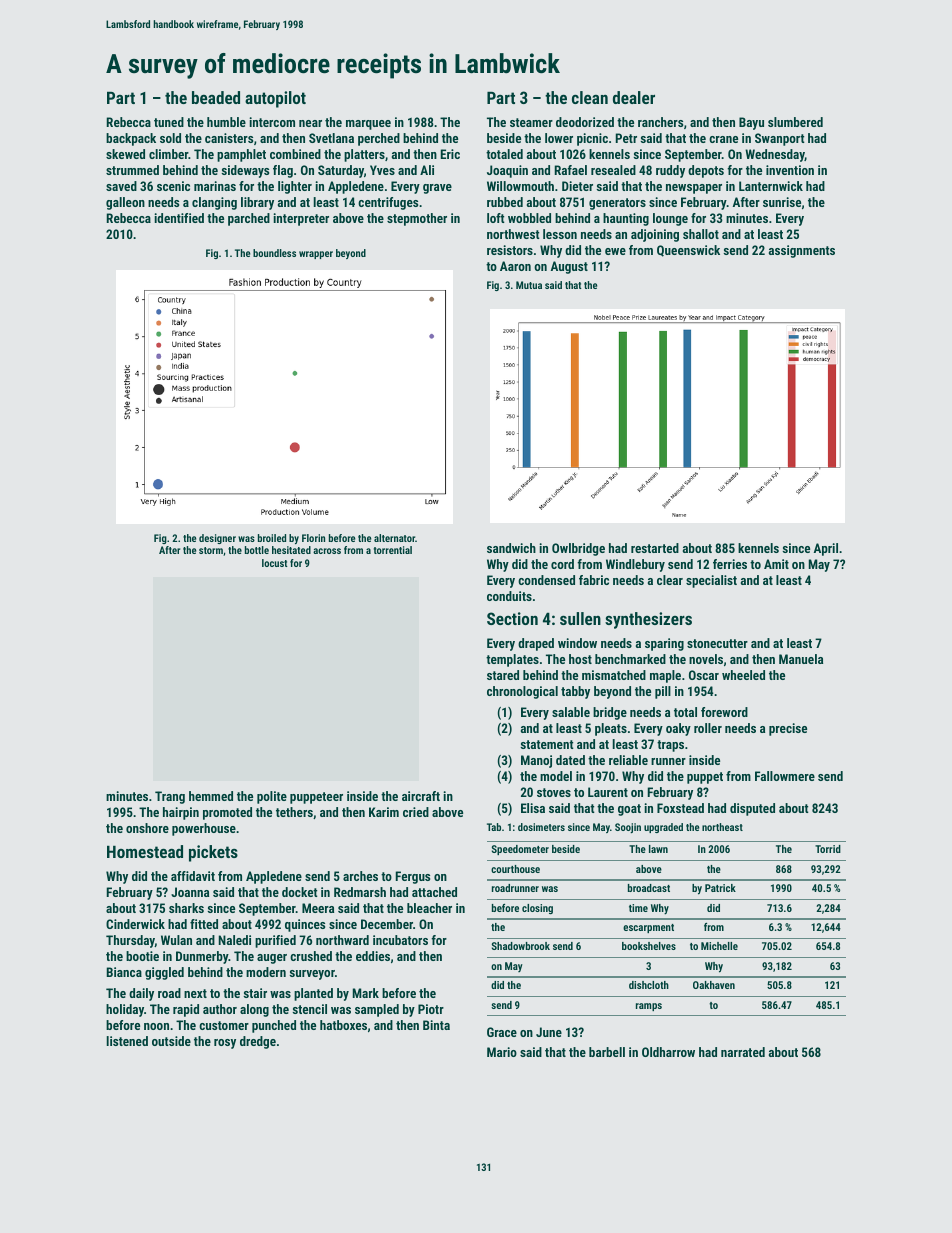  I want to click on dredge, so click(258, 1042).
